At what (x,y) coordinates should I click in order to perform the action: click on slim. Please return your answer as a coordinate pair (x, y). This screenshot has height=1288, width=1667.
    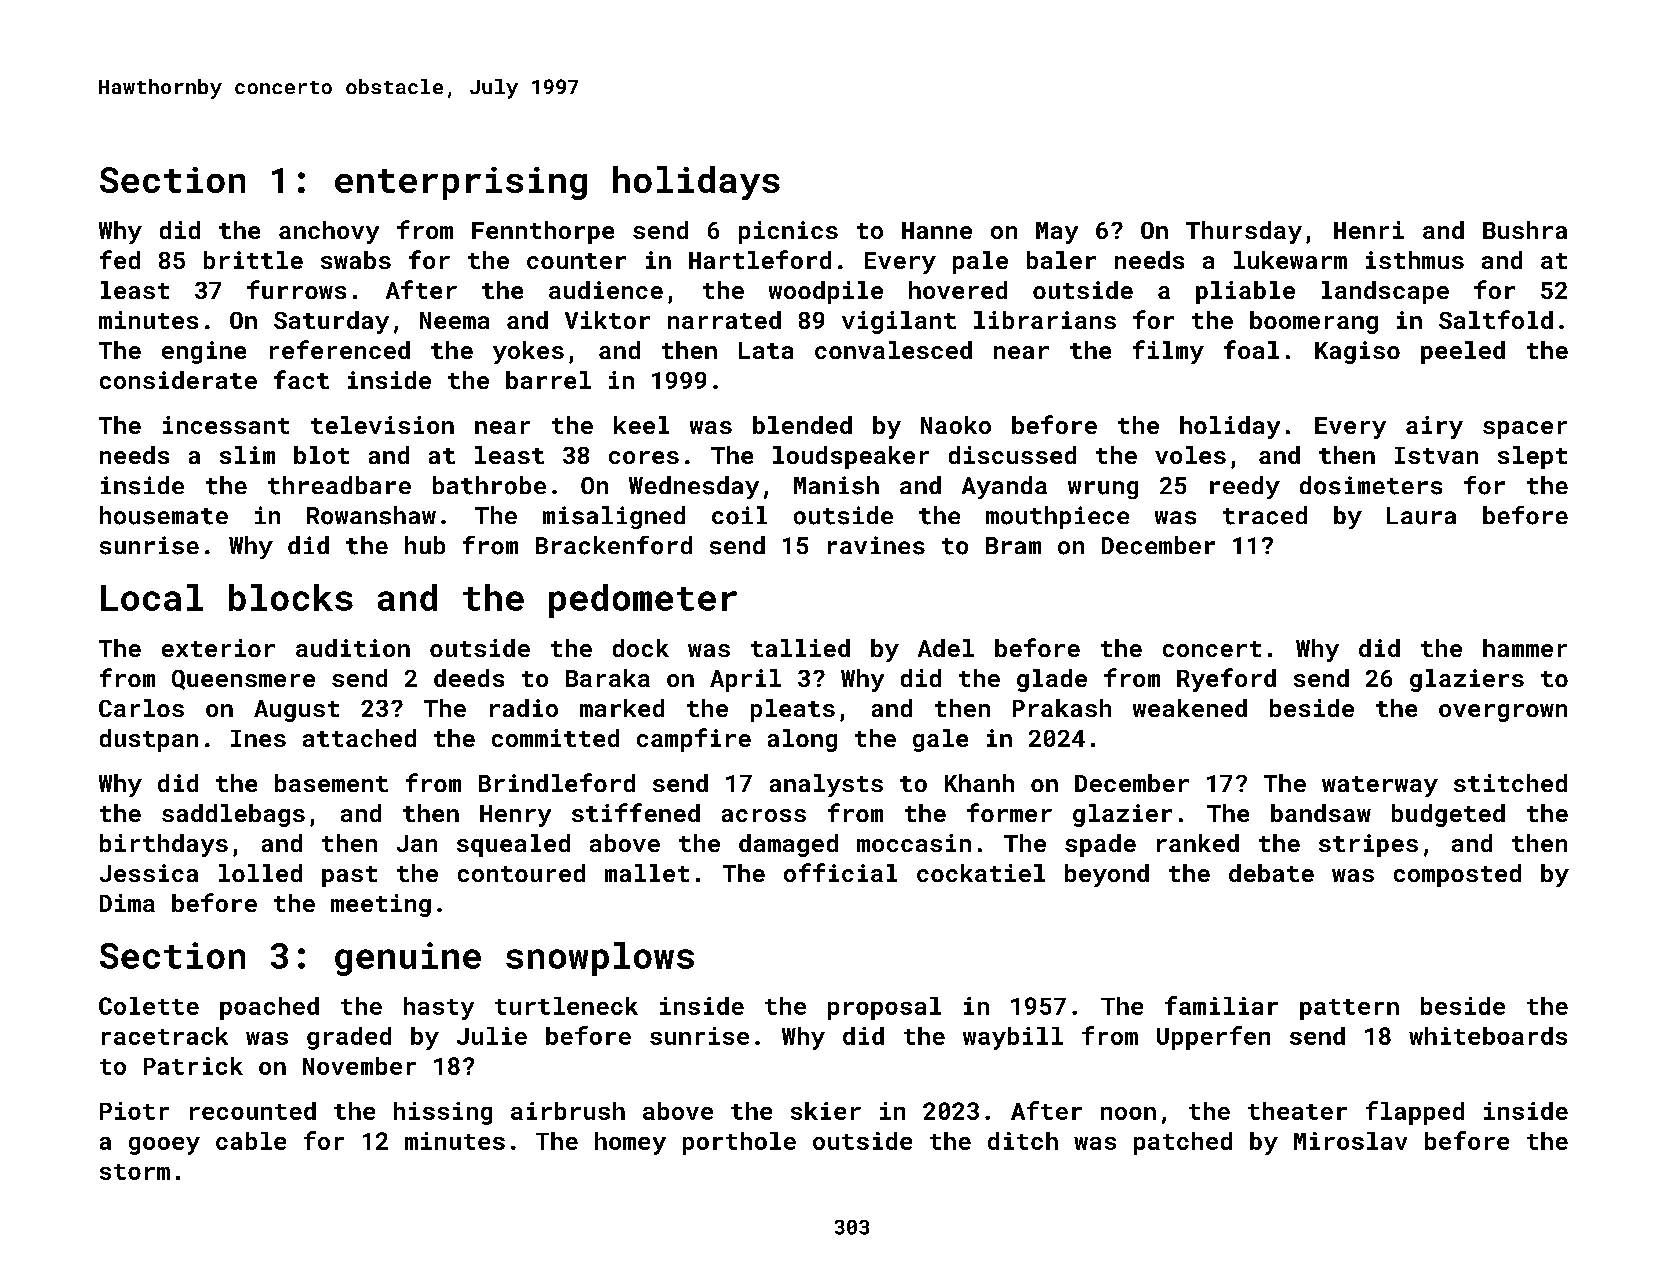
    Looking at the image, I should click on (247, 455).
